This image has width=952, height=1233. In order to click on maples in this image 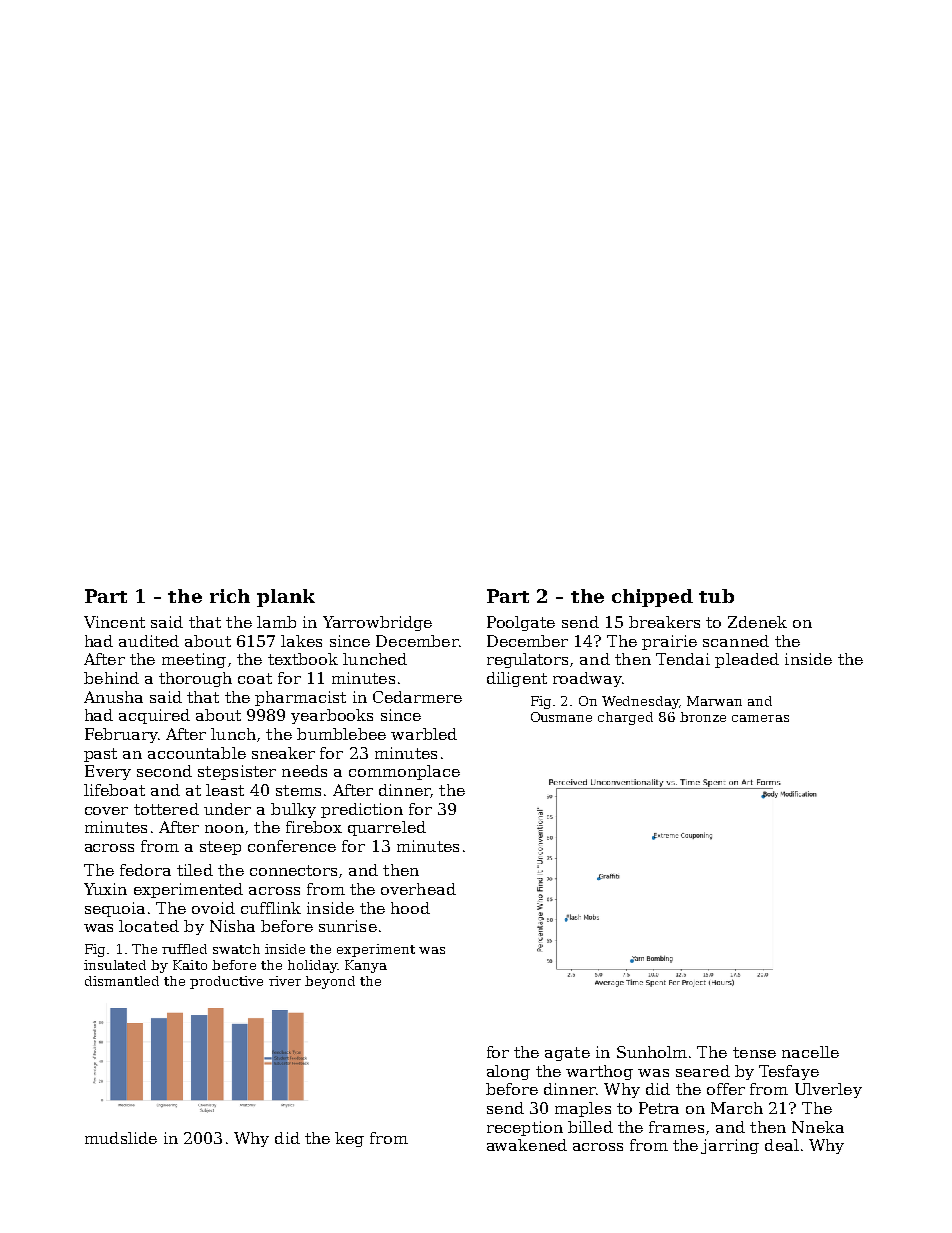, I will do `click(583, 1109)`.
